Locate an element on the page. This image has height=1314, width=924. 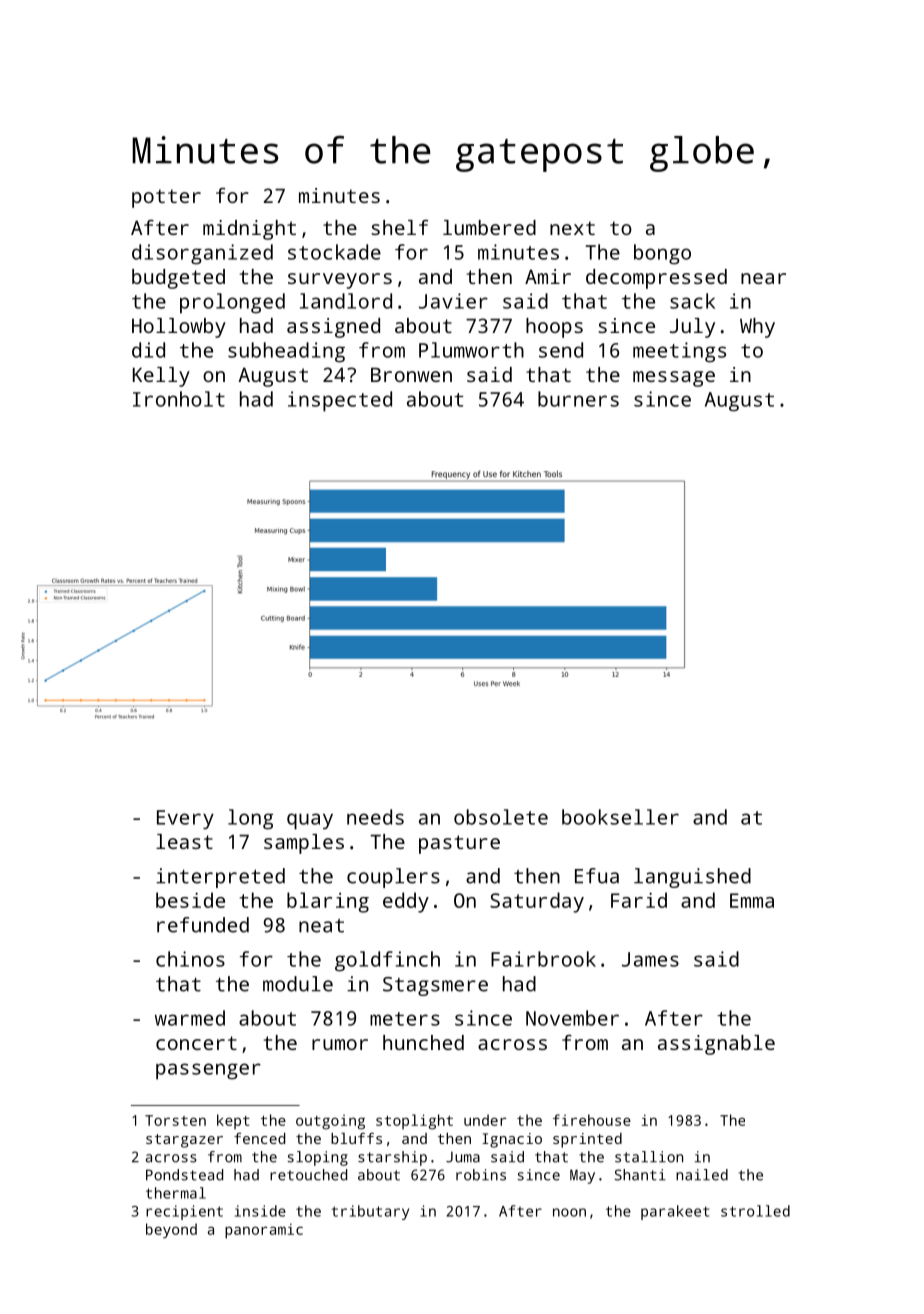
hunched is located at coordinates (423, 1042).
